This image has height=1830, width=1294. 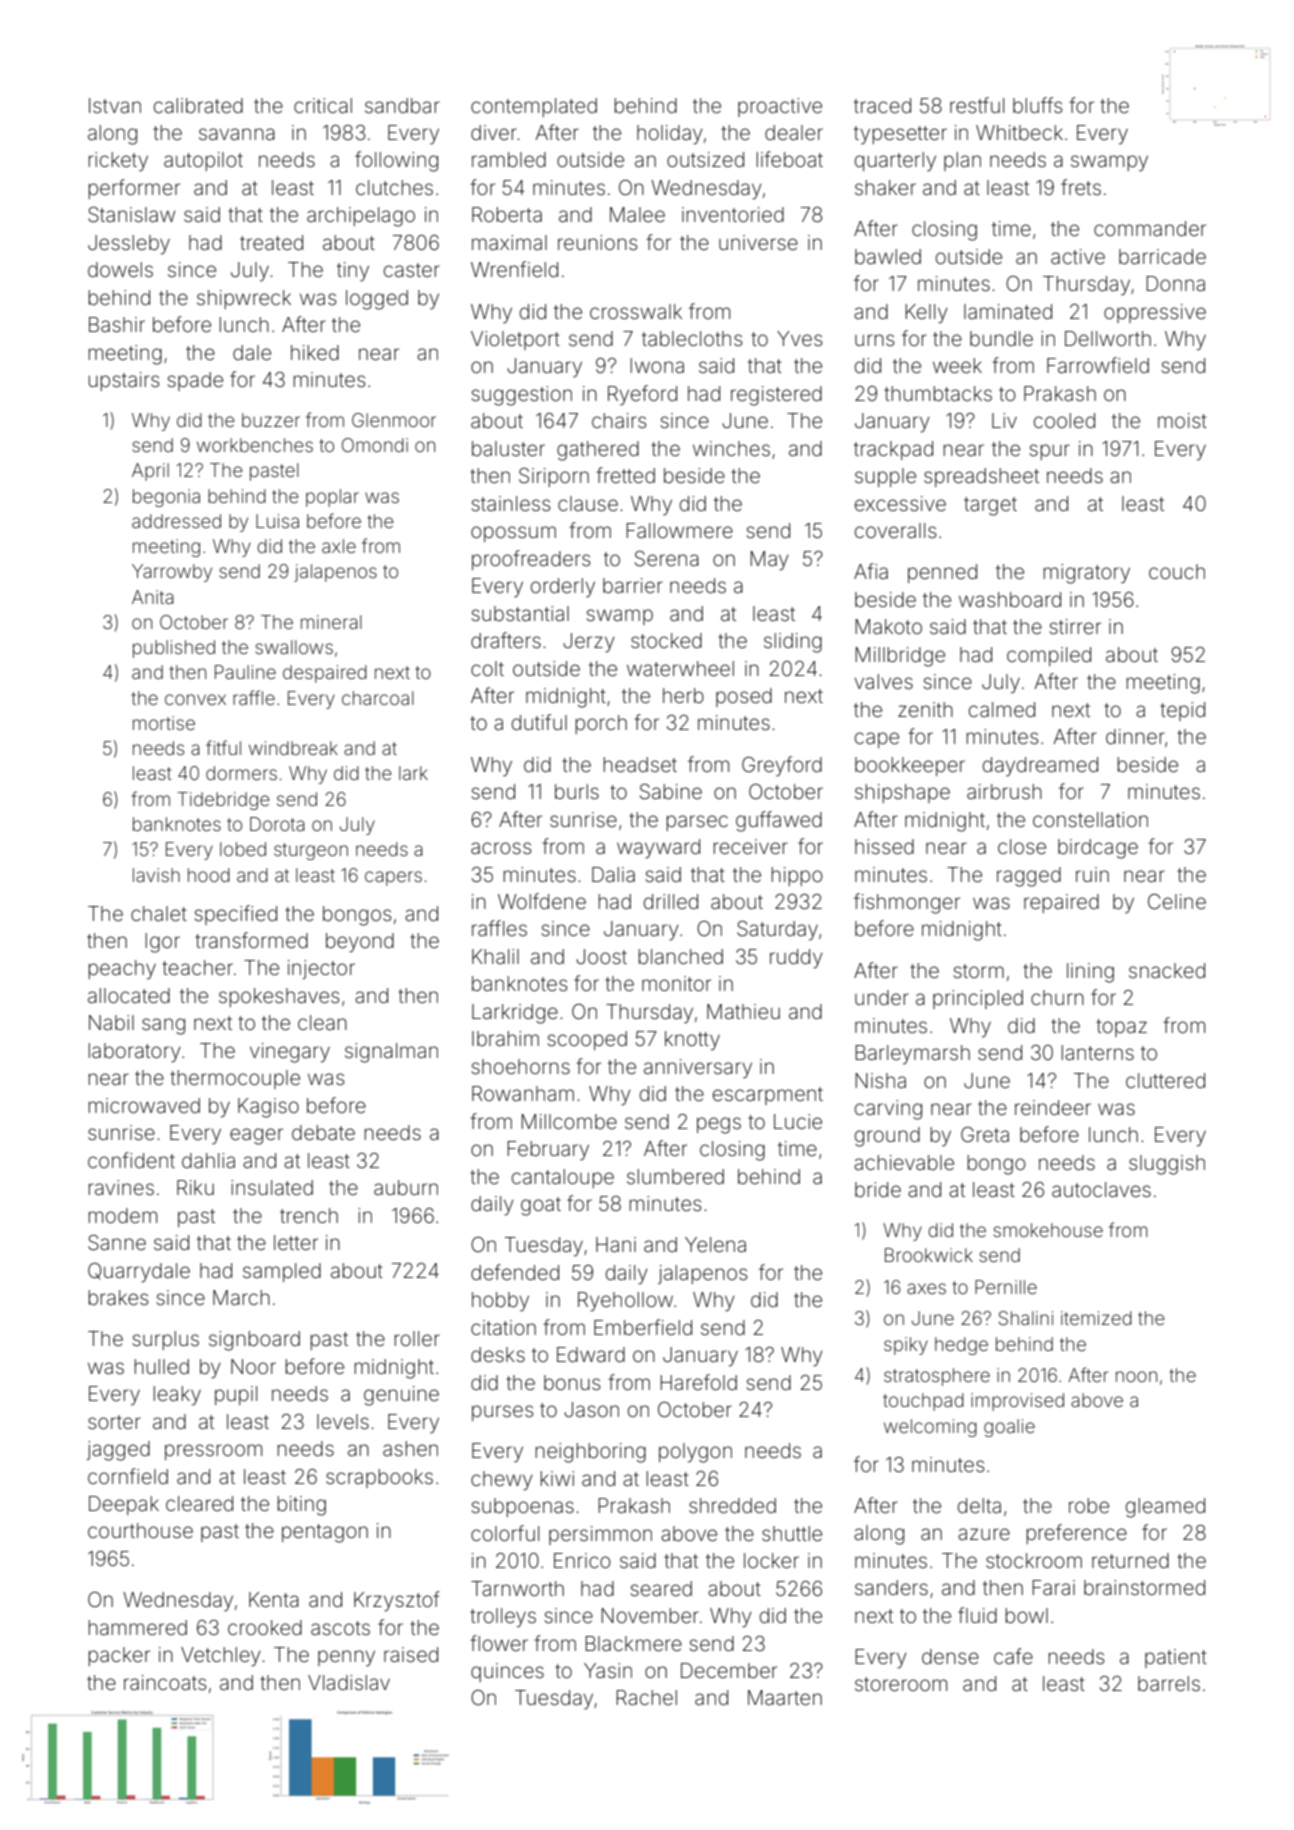 What do you see at coordinates (508, 448) in the image?
I see `baluster` at bounding box center [508, 448].
